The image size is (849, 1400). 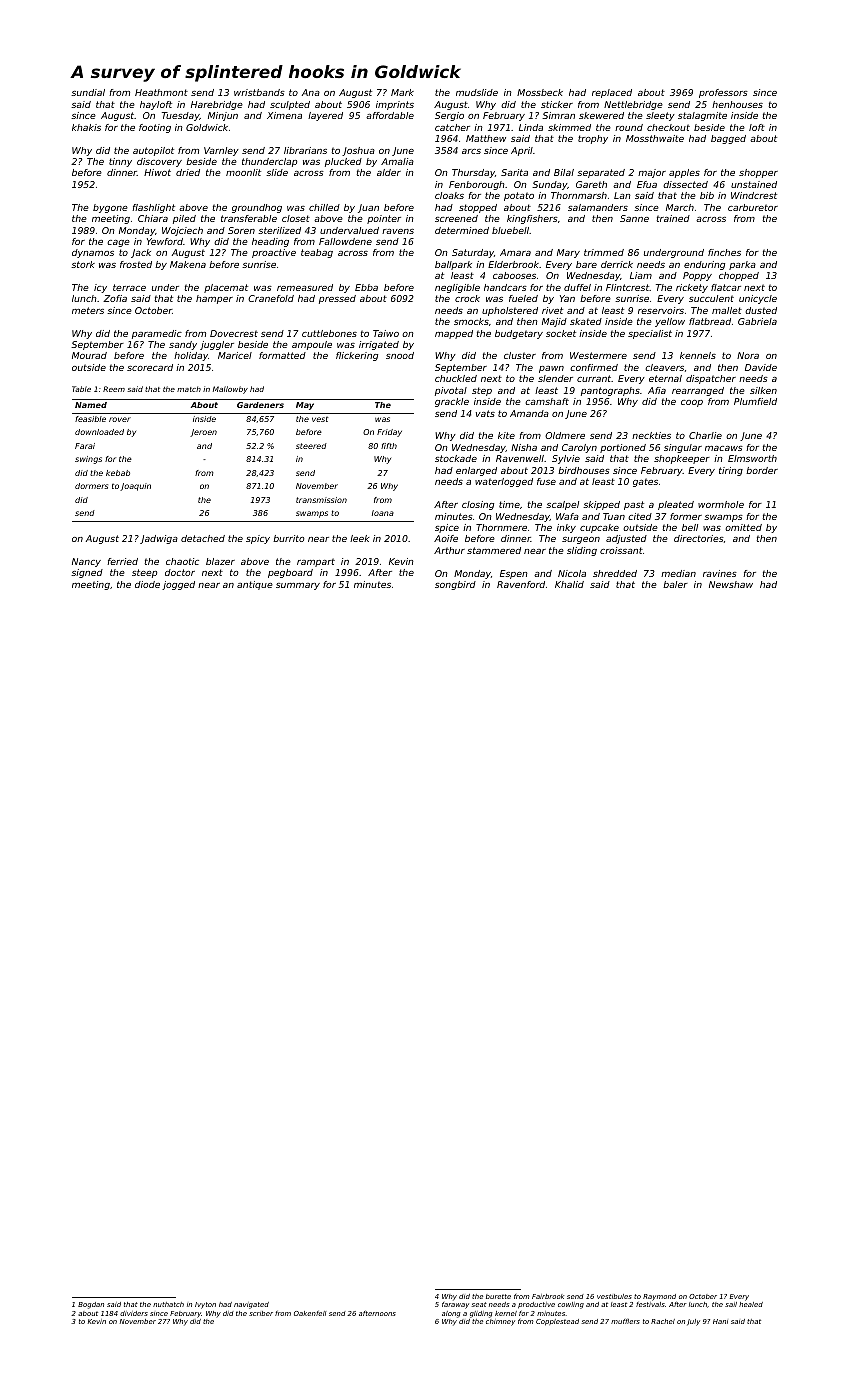 What do you see at coordinates (610, 391) in the screenshot?
I see `pantographs` at bounding box center [610, 391].
